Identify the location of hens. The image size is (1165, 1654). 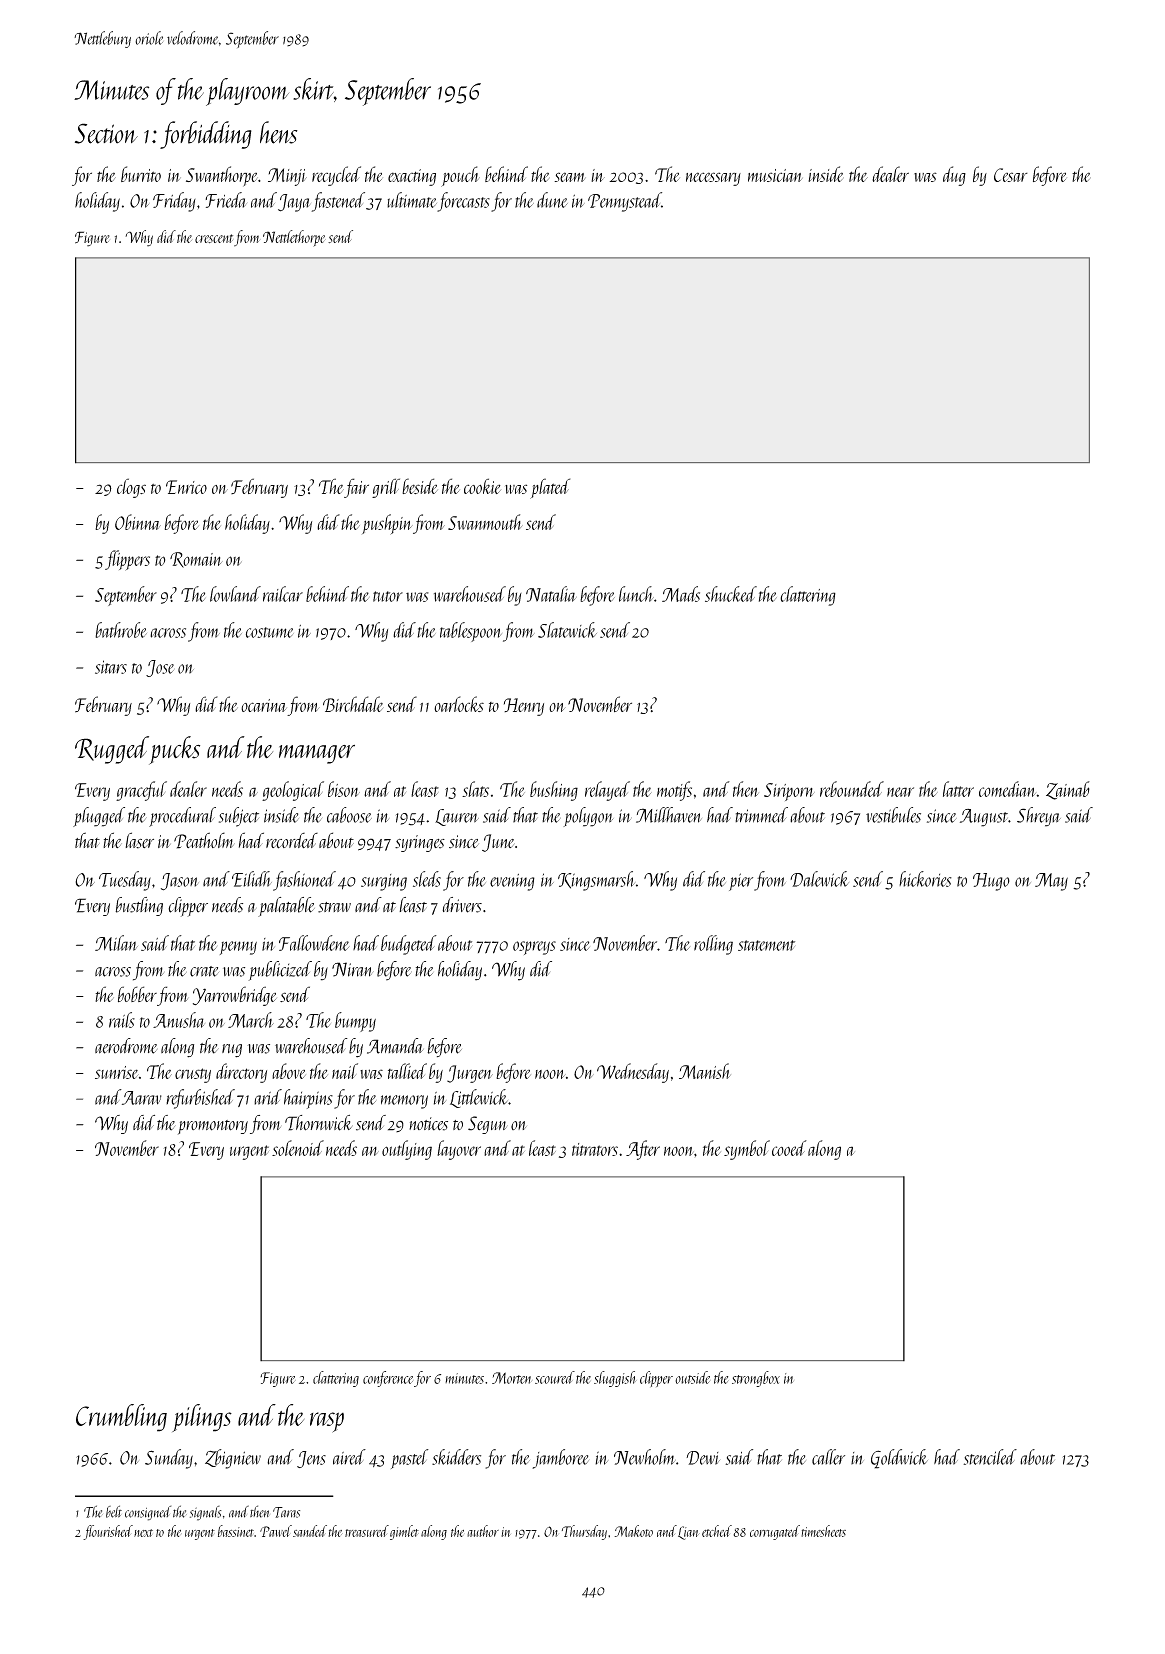
(279, 132).
